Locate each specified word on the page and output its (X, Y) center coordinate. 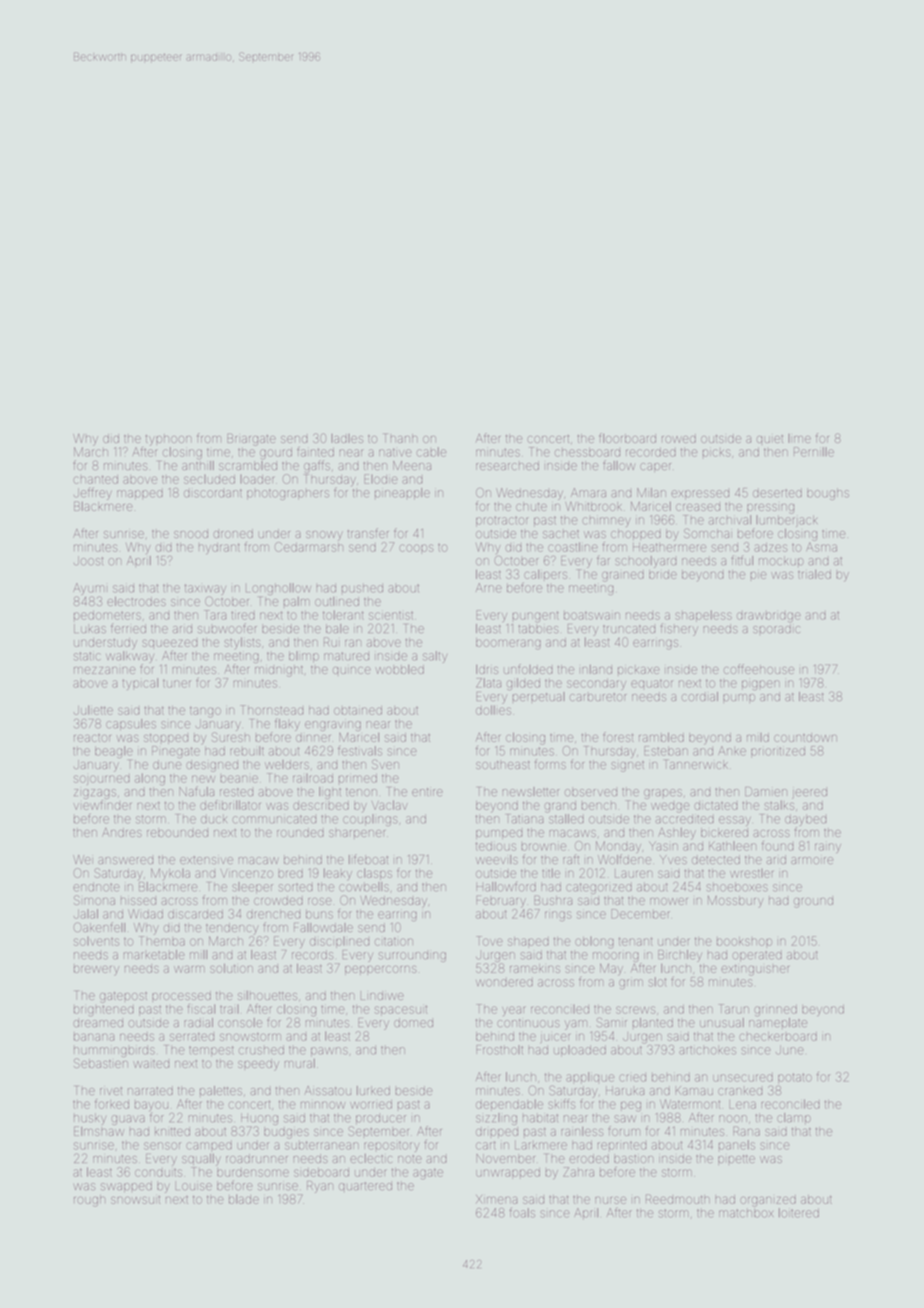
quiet (770, 439)
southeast (503, 765)
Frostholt (499, 1050)
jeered (809, 794)
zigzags (95, 794)
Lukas (90, 628)
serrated (192, 1037)
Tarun (734, 1009)
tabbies (538, 628)
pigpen (761, 685)
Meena (412, 465)
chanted (95, 479)
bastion (634, 1158)
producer (381, 1119)
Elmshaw (99, 1131)
